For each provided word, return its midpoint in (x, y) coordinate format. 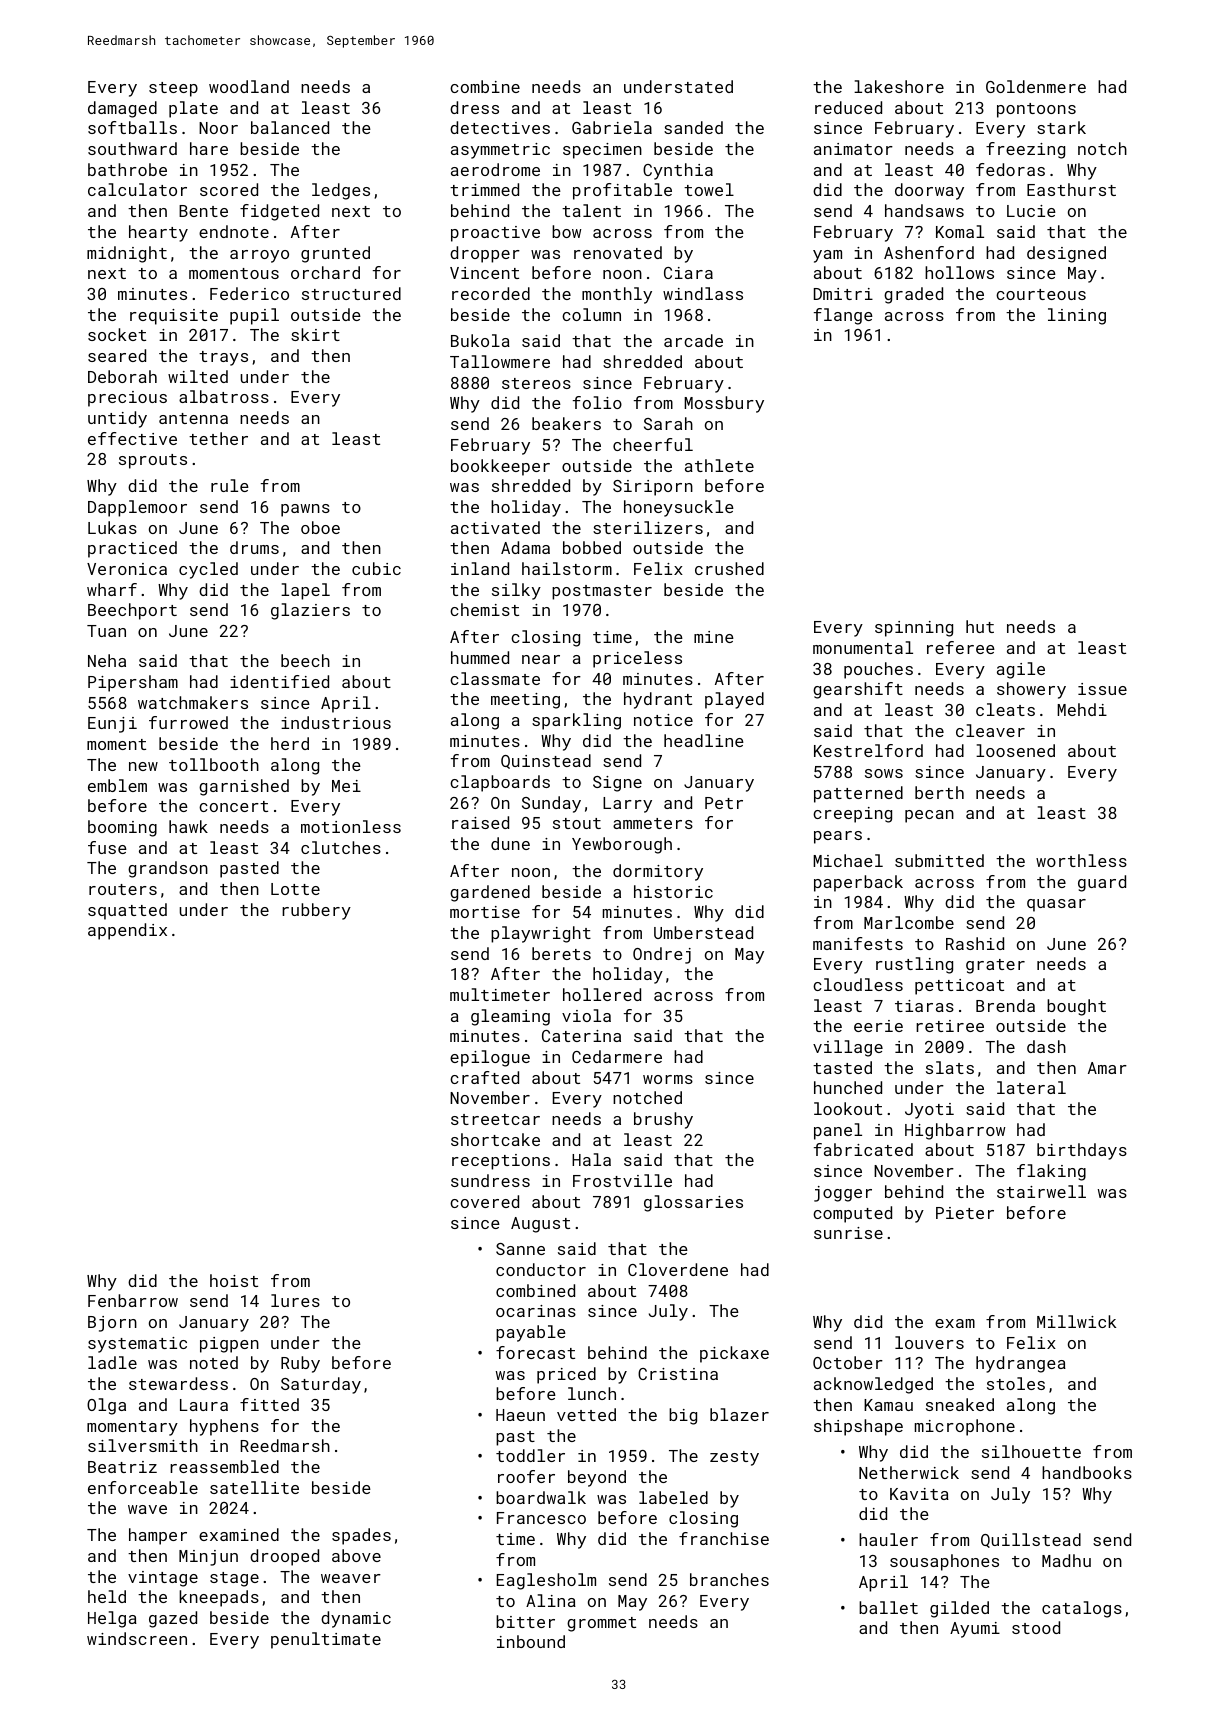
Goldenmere (1036, 86)
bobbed (592, 547)
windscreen (137, 1638)
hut (980, 626)
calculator (137, 189)
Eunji (112, 725)
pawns (305, 510)
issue (1102, 689)
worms (668, 1079)
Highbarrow (955, 1131)
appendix (127, 931)
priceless (637, 659)
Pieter (965, 1213)
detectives (500, 127)
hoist (234, 1280)
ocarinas (536, 1311)
